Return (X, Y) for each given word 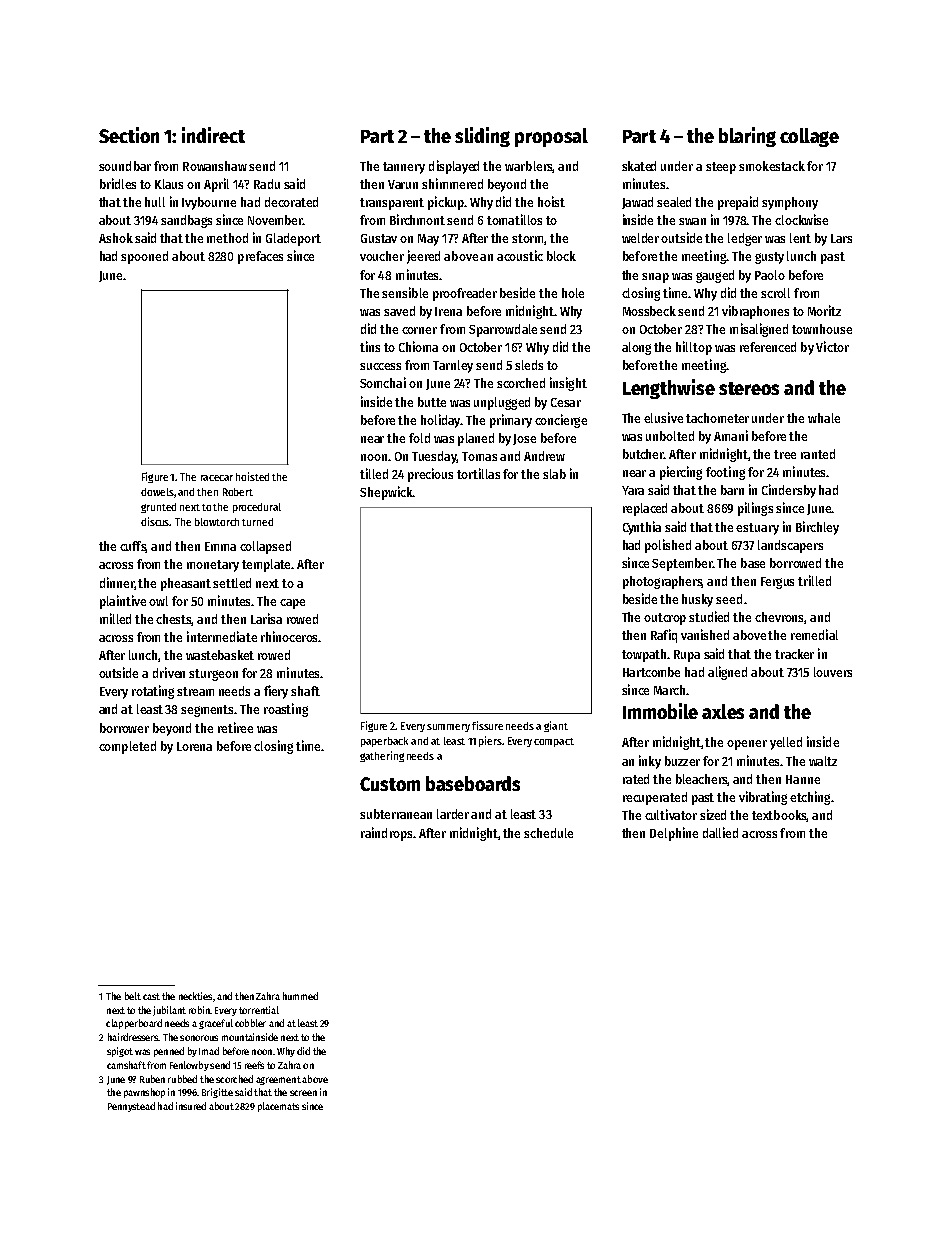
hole (573, 293)
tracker (794, 654)
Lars (841, 238)
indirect (213, 135)
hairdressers (133, 1037)
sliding (482, 137)
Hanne (803, 779)
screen (303, 1093)
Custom (390, 784)
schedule (548, 833)
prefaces (260, 257)
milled (115, 618)
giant (556, 726)
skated (639, 166)
